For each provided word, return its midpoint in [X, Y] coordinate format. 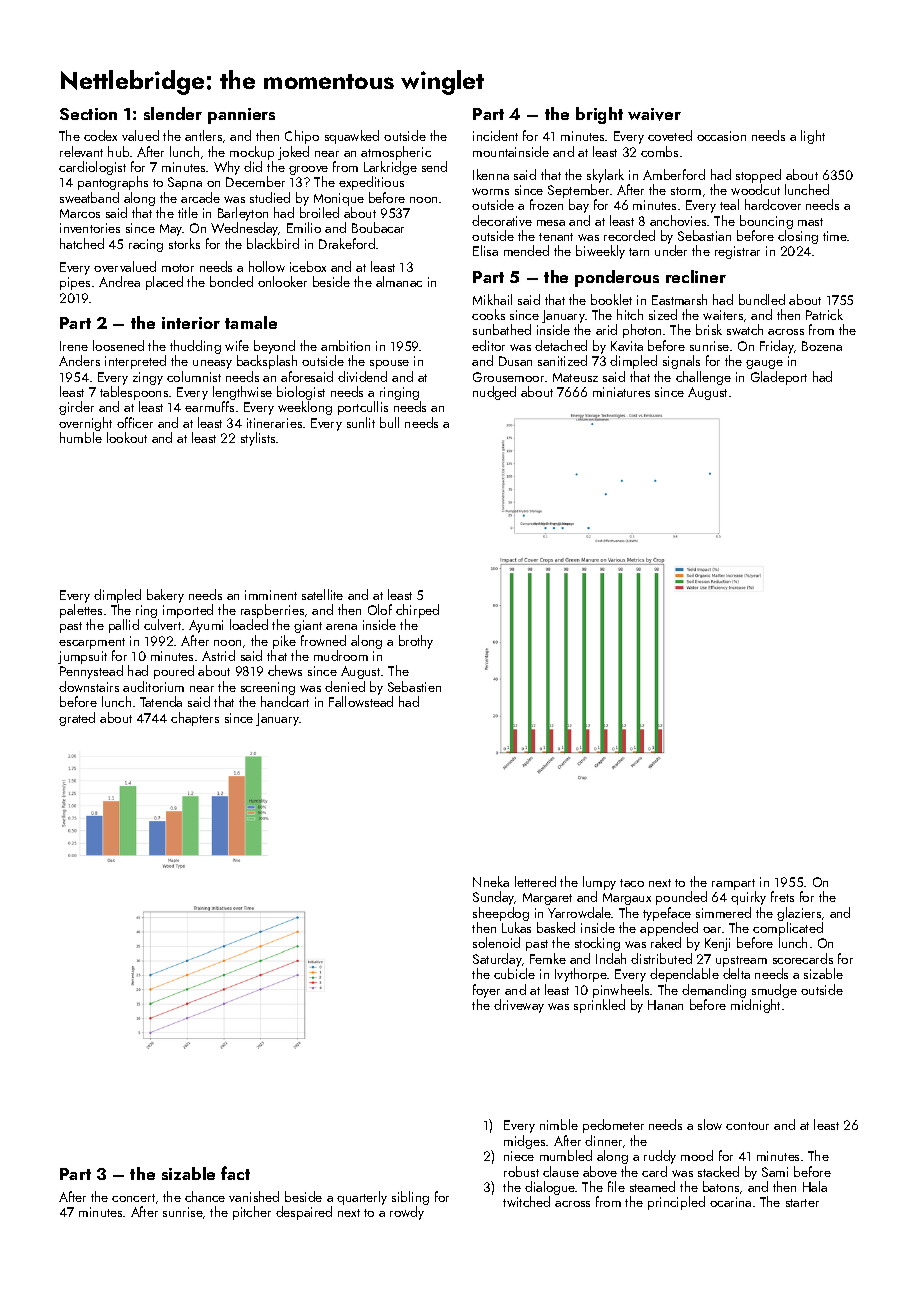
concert [133, 1198]
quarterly [362, 1198]
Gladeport [779, 378]
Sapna [185, 183]
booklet [611, 299]
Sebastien [414, 686]
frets [782, 896]
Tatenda [161, 701]
